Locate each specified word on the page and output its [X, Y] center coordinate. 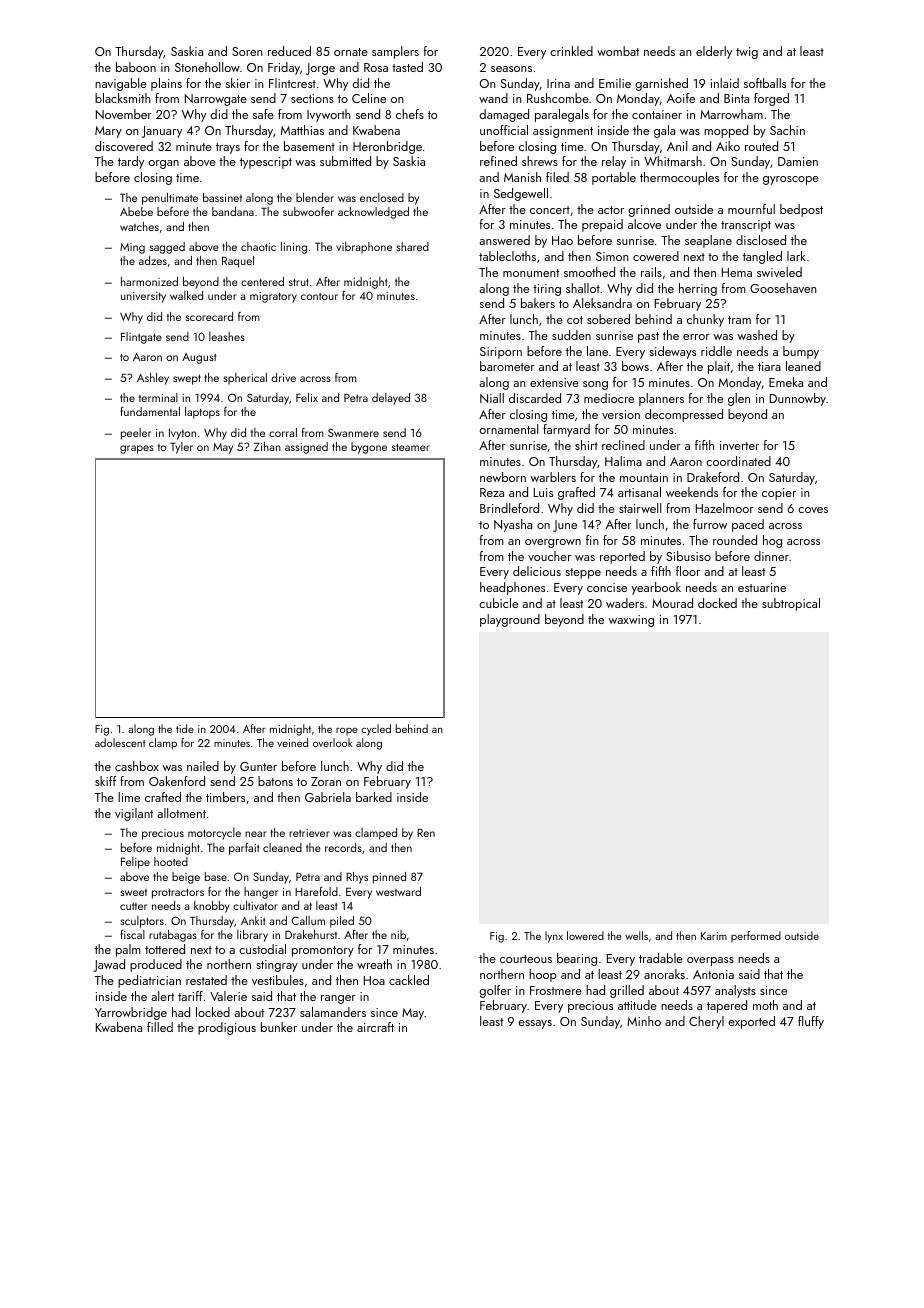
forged [771, 99]
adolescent [120, 742]
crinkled [571, 51]
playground [510, 620]
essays [535, 1024]
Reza [492, 492]
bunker [279, 1027]
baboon [136, 67]
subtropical [791, 604]
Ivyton [182, 434]
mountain [644, 477]
